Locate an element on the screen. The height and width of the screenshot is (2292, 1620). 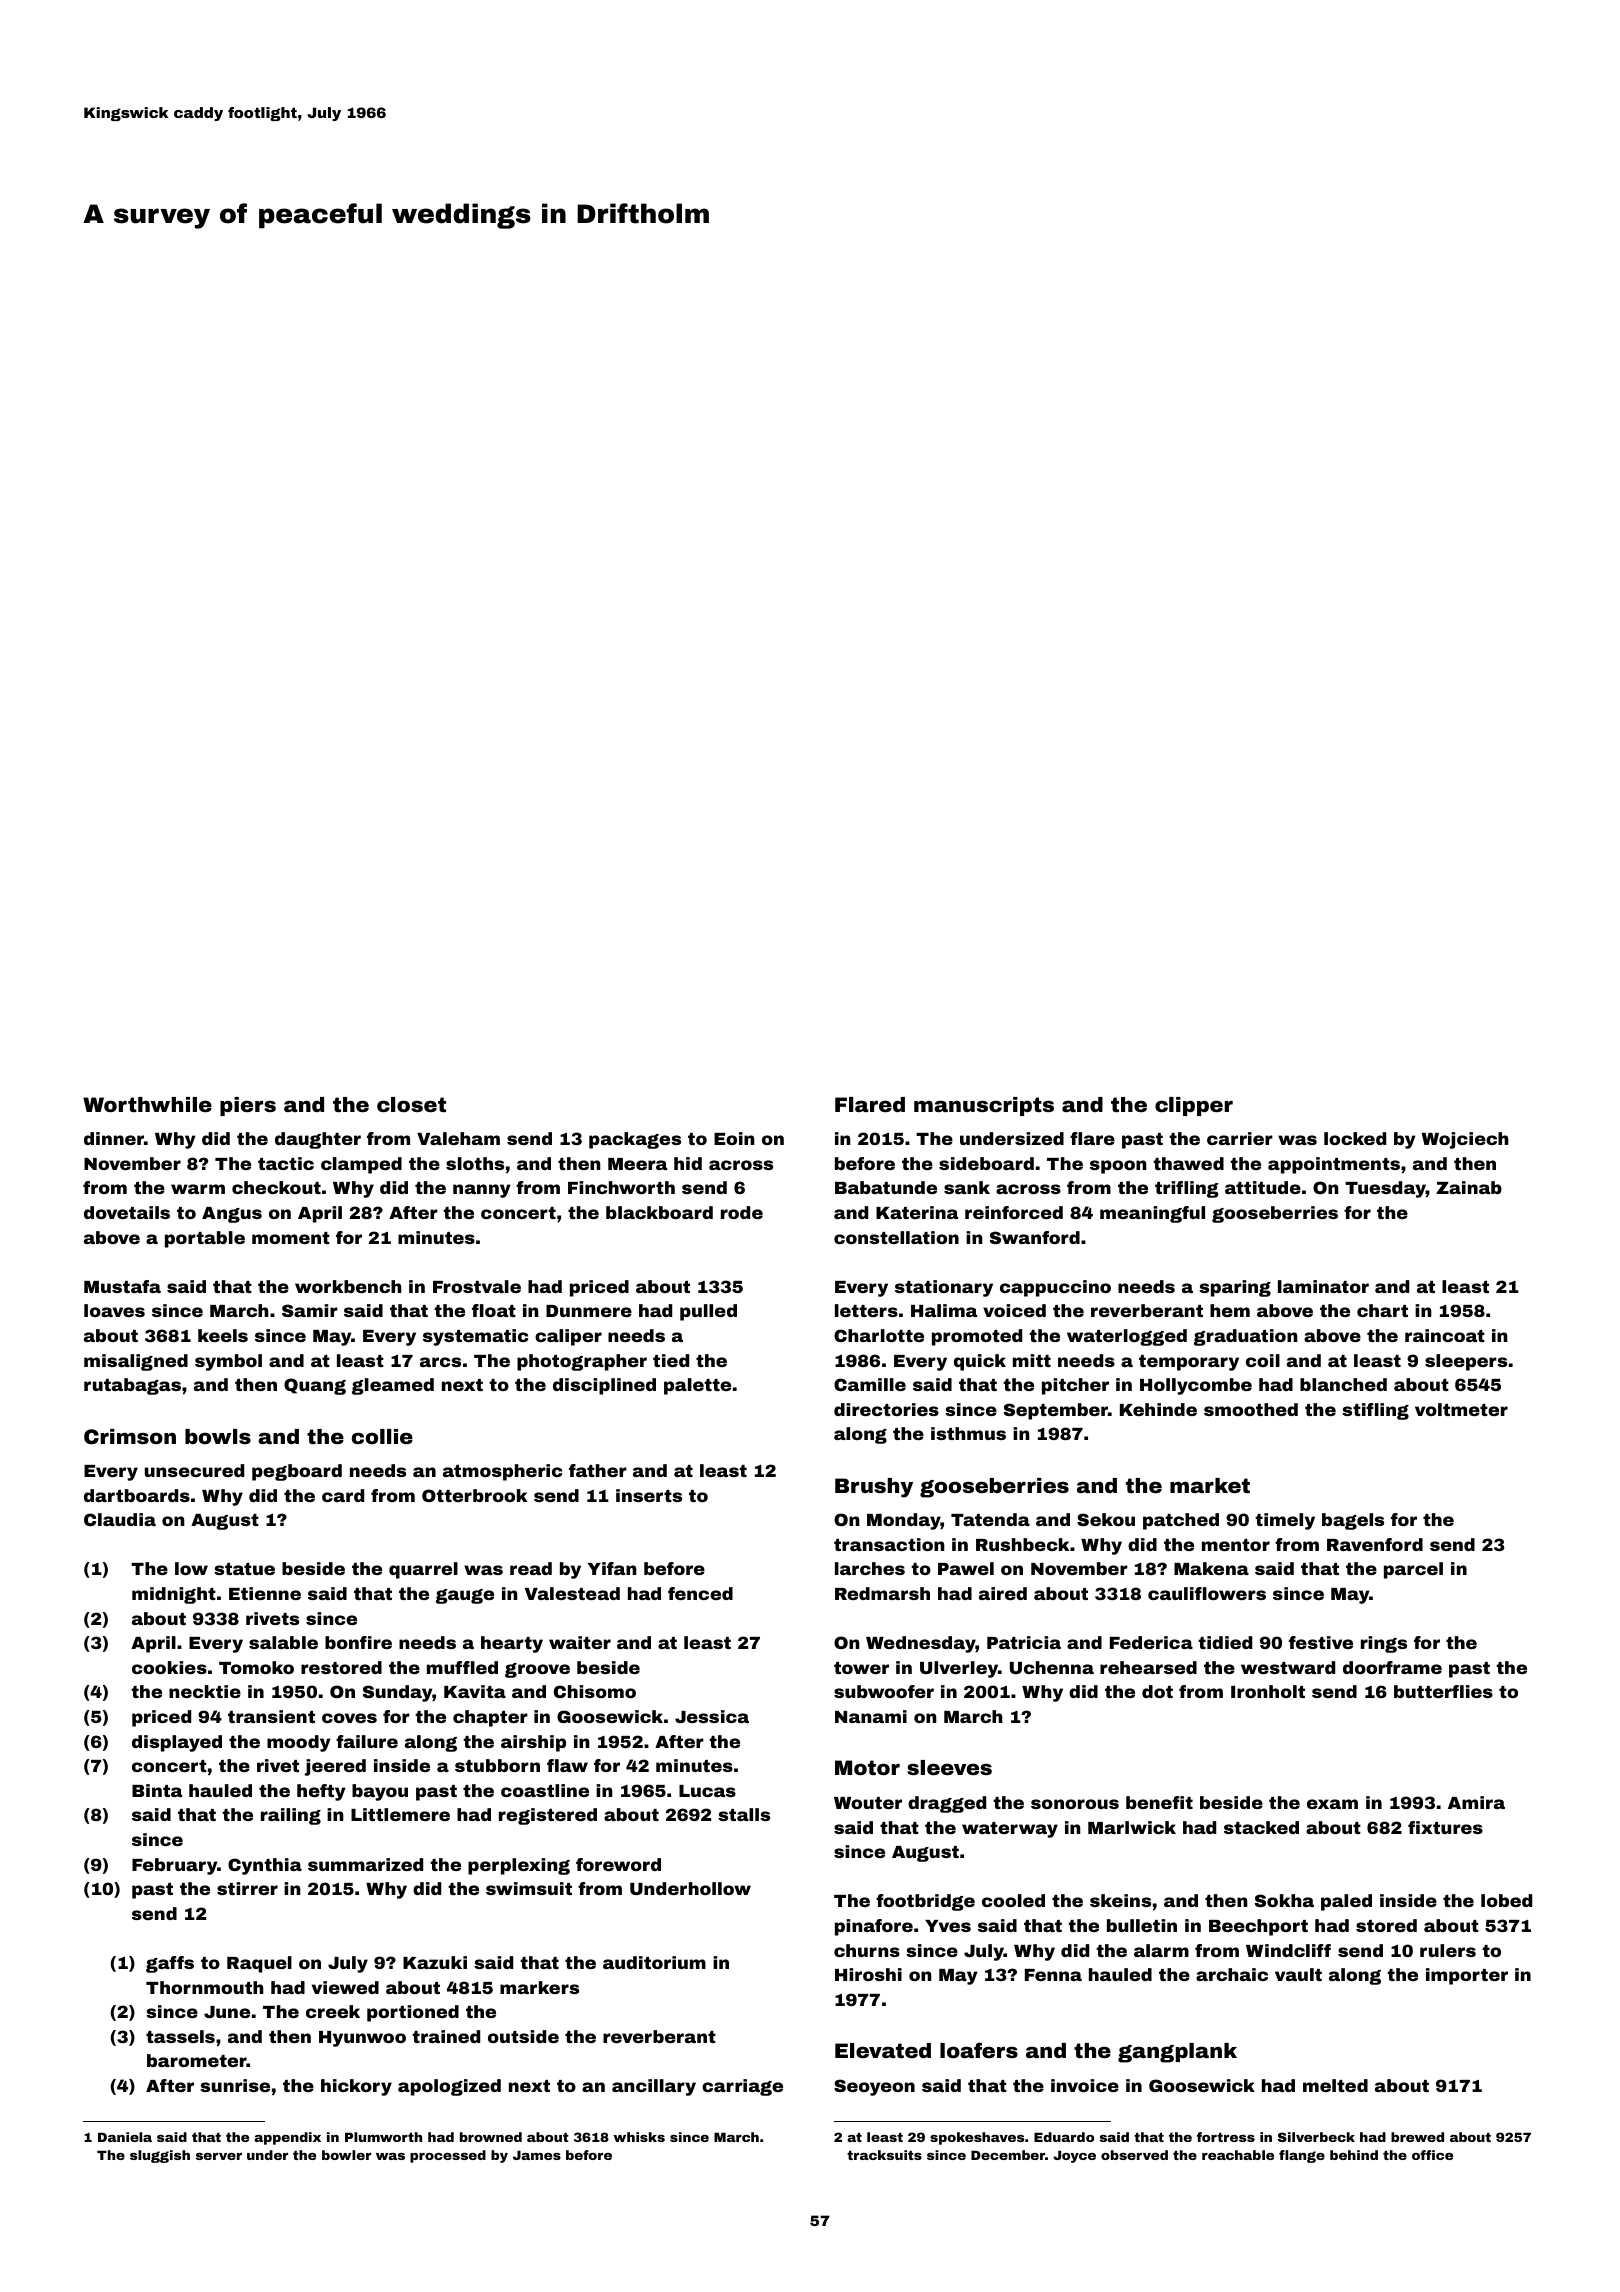
fenced is located at coordinates (700, 1593).
